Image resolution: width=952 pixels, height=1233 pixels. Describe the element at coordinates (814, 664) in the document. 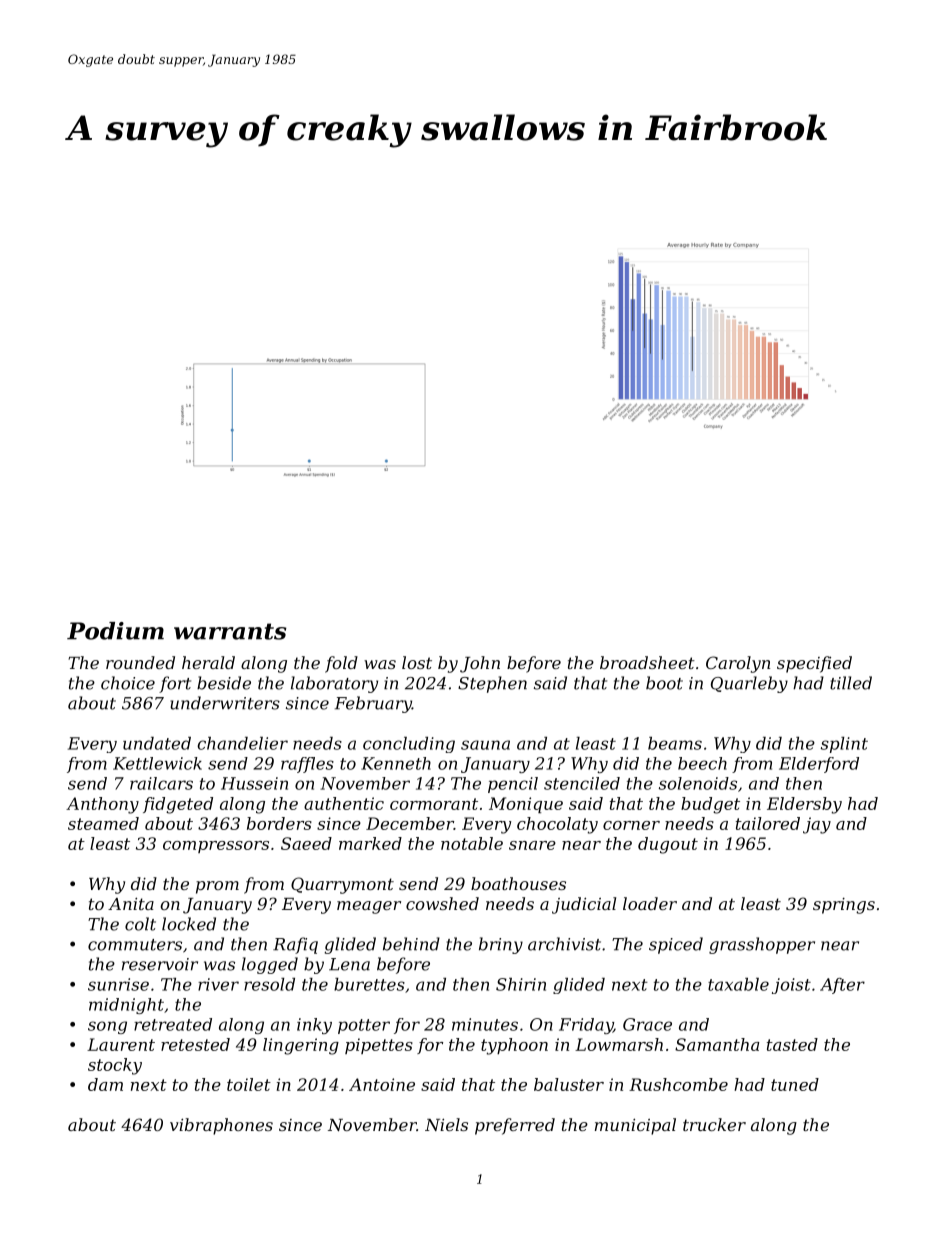

I see `specified` at that location.
